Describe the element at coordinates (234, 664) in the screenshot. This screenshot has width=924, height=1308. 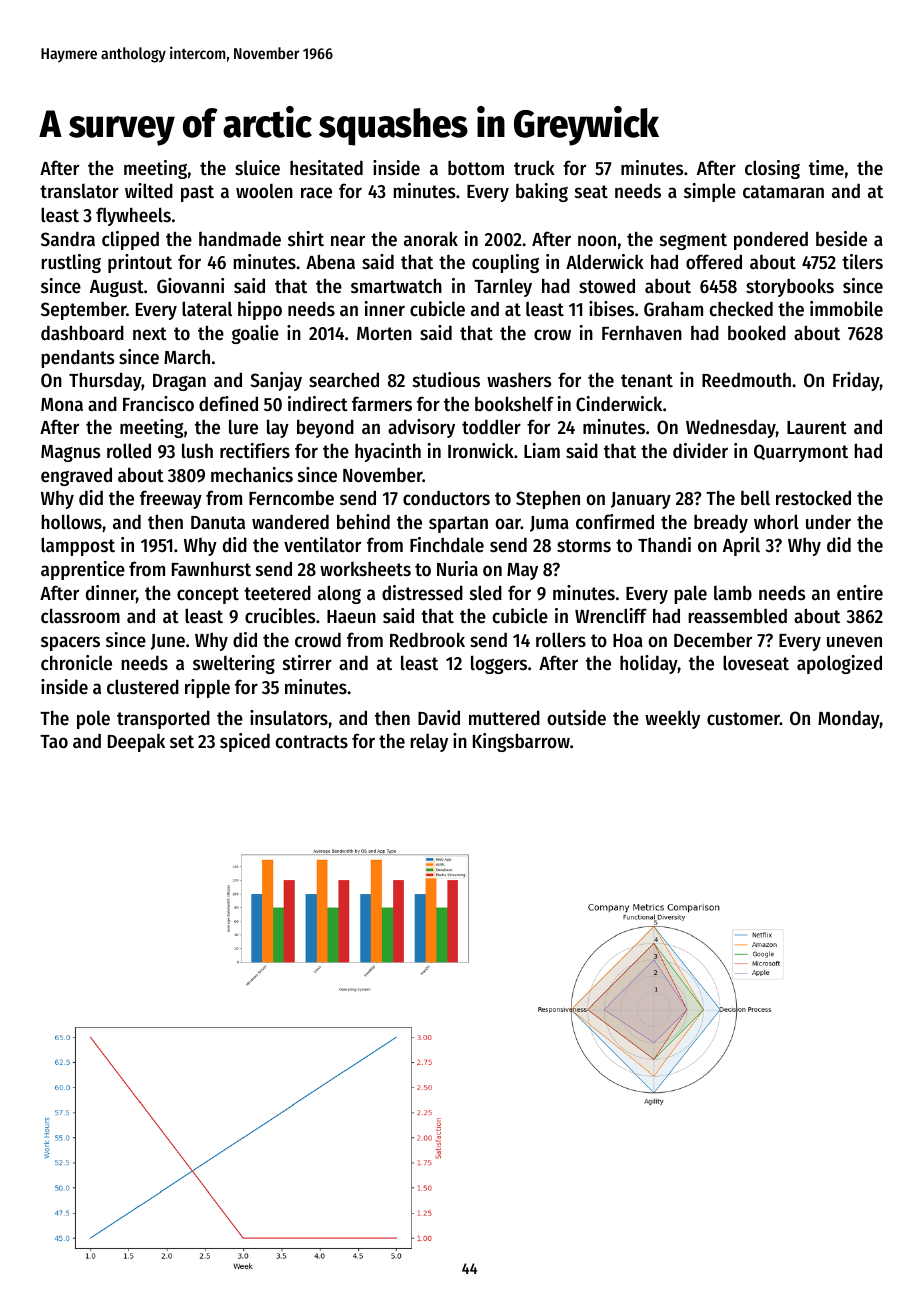
I see `sweltering` at that location.
